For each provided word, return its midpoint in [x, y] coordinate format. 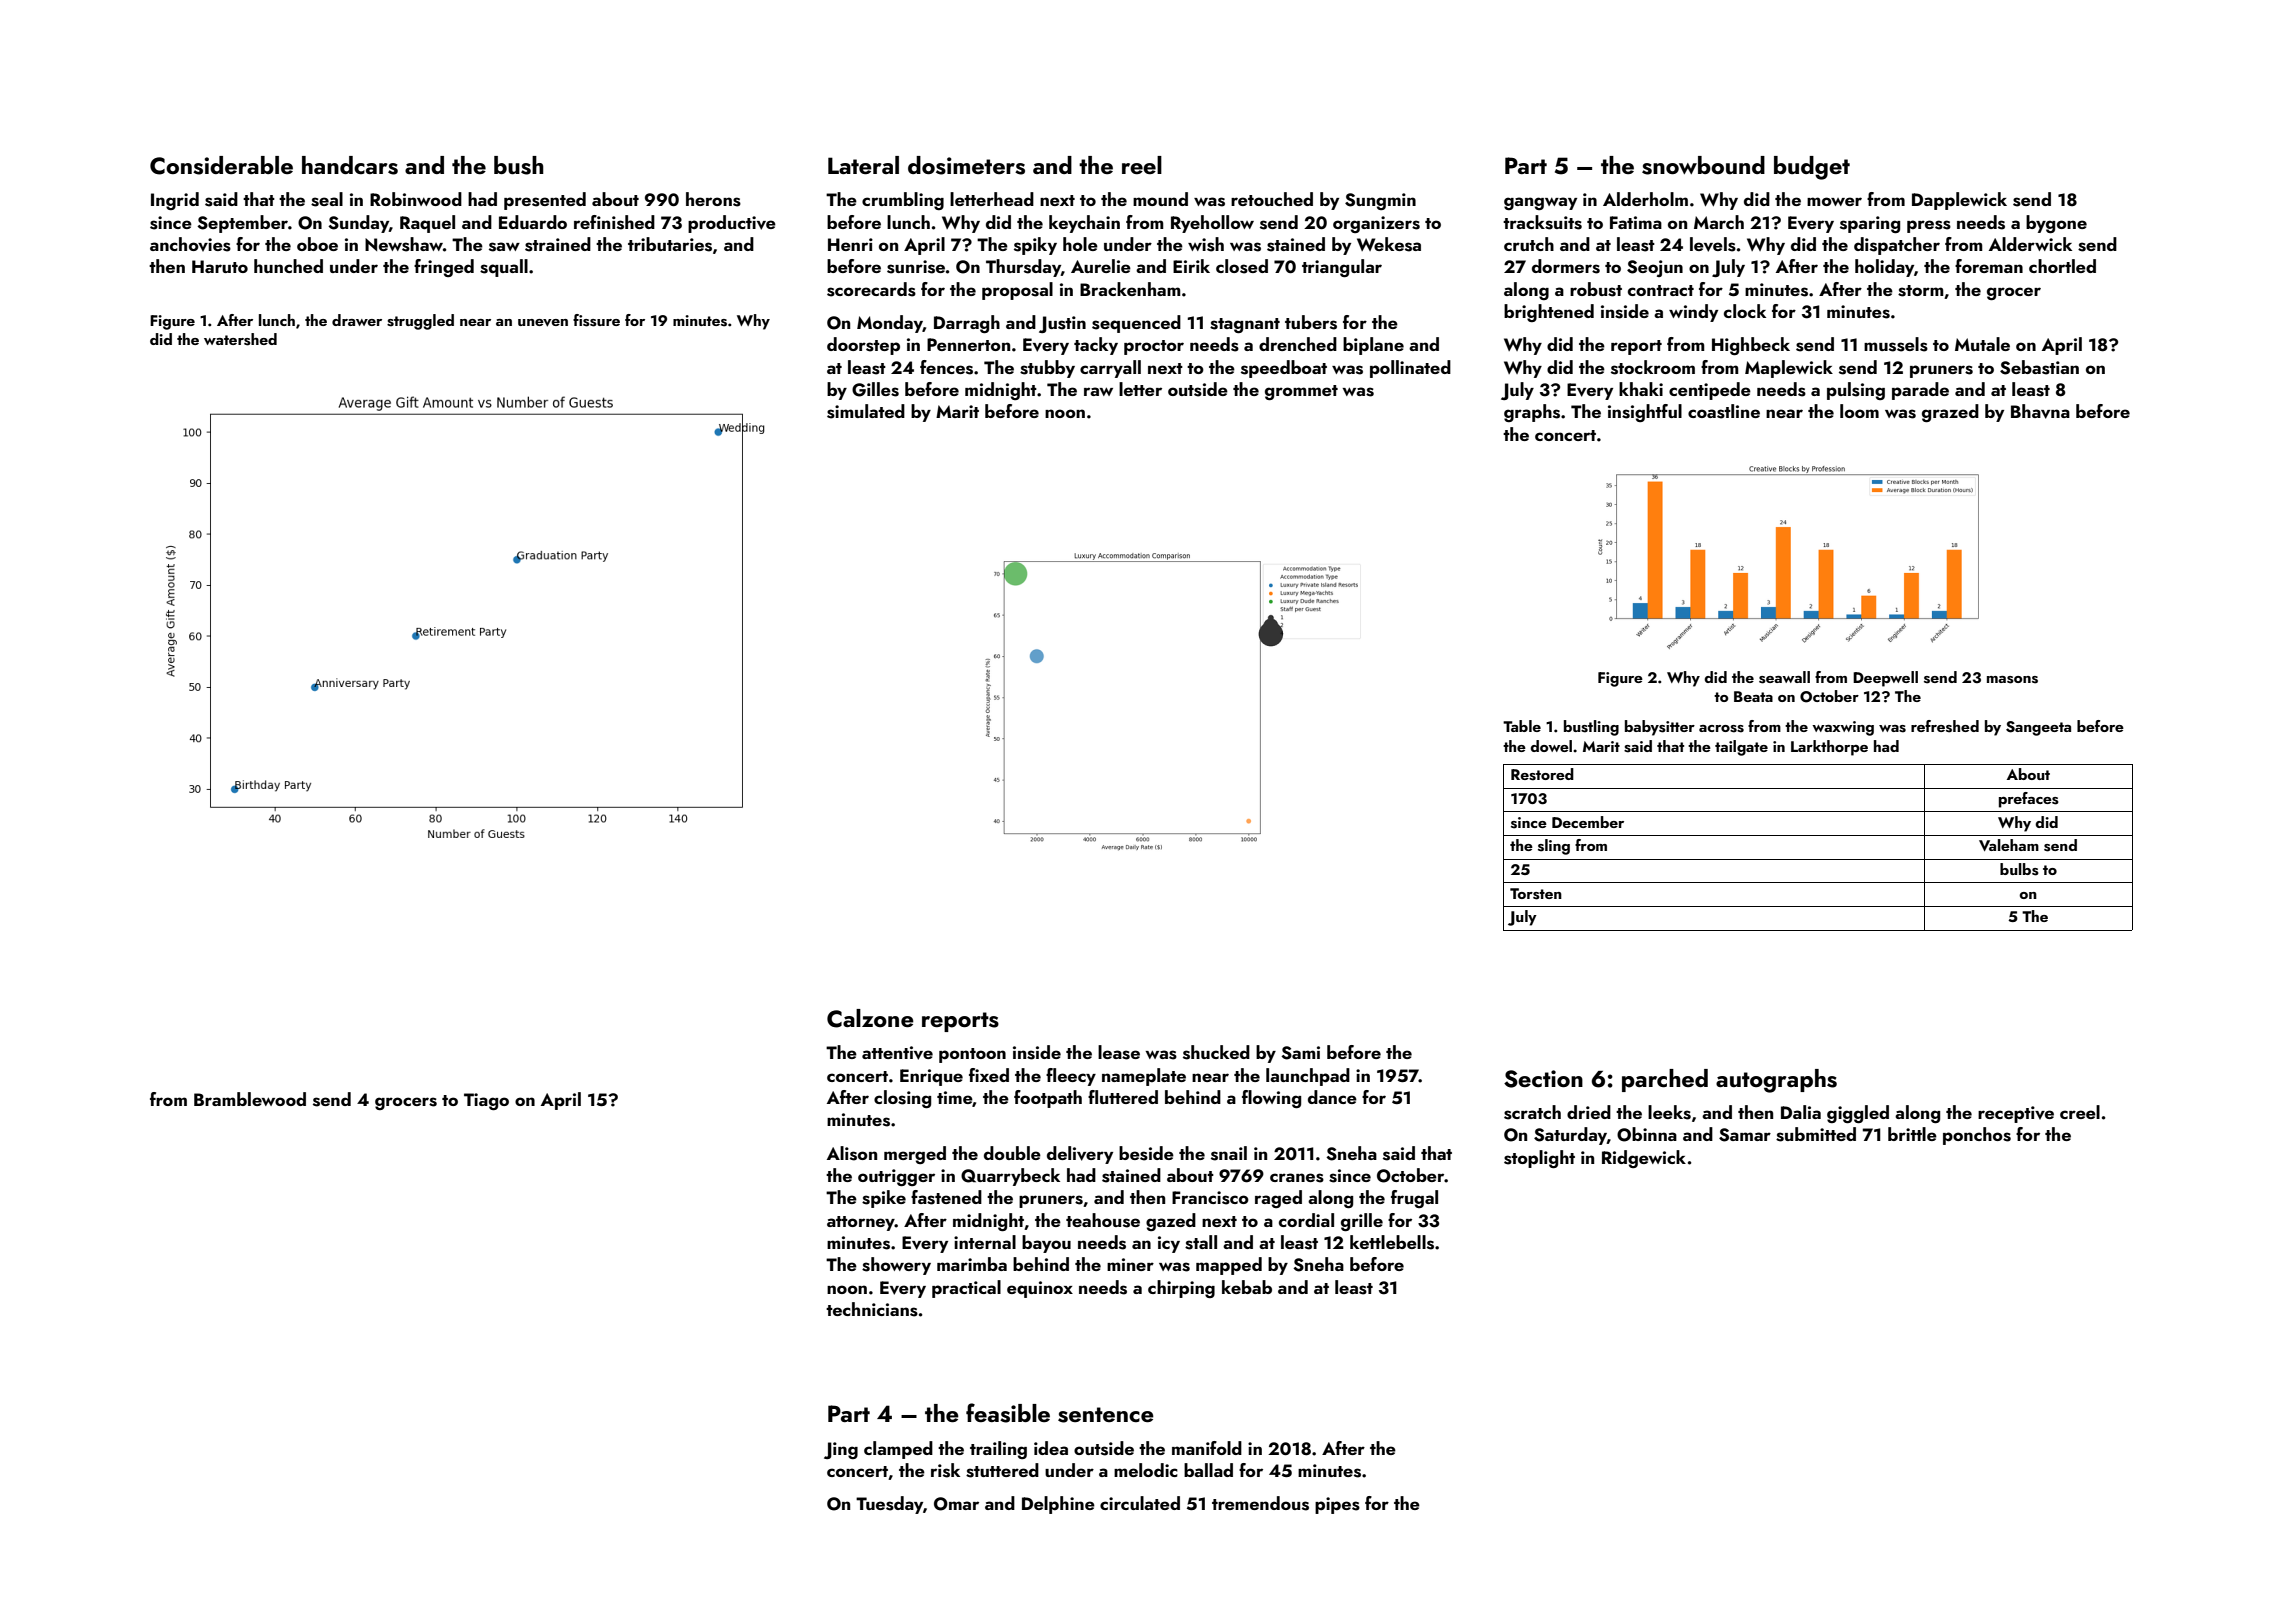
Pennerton [968, 344]
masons [2012, 680]
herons [713, 199]
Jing [841, 1450]
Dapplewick [1959, 201]
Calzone [870, 1018]
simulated [866, 411]
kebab [1247, 1287]
